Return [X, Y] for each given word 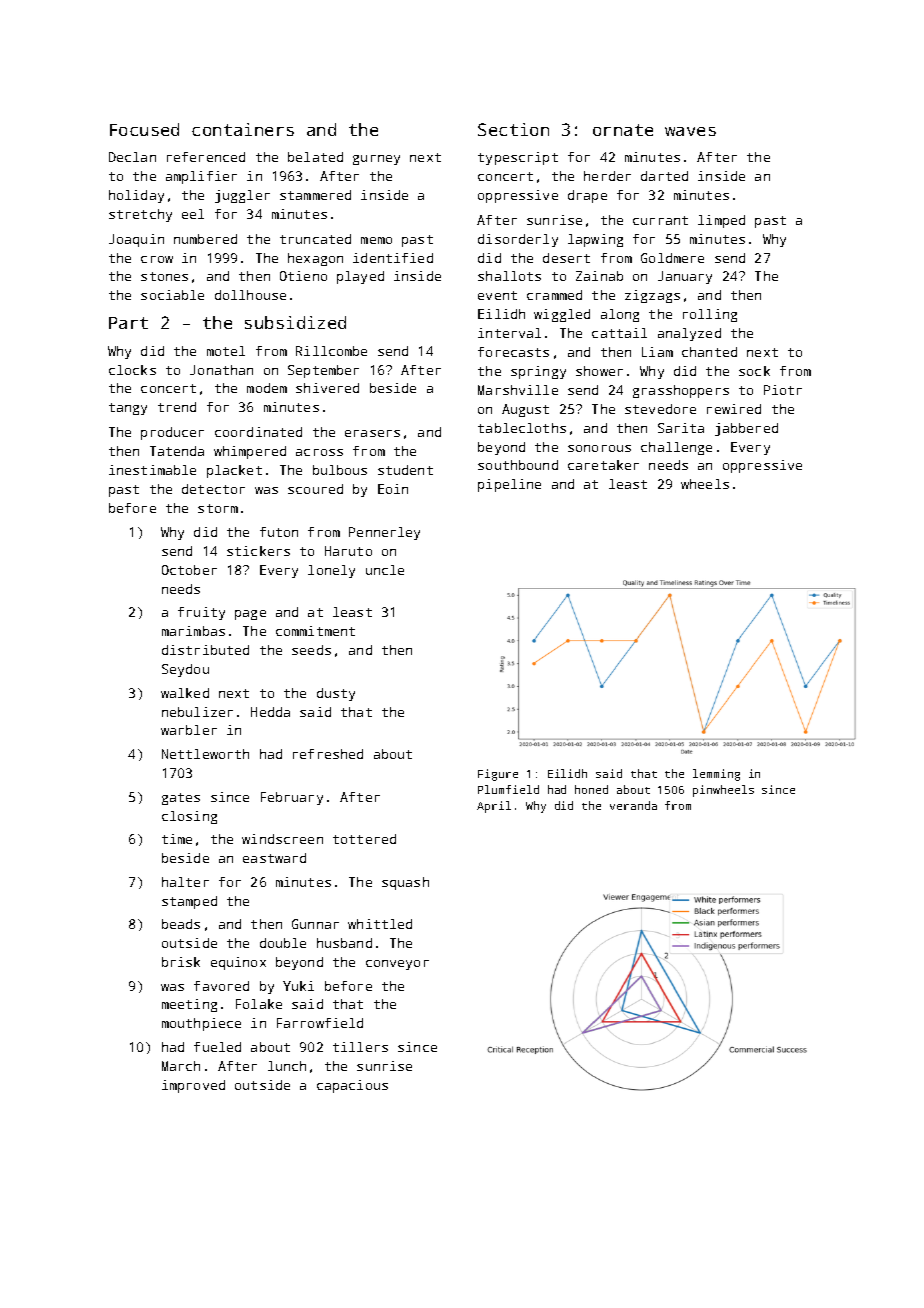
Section [513, 129]
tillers [360, 1047]
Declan [132, 157]
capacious [352, 1086]
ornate [623, 130]
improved [193, 1086]
